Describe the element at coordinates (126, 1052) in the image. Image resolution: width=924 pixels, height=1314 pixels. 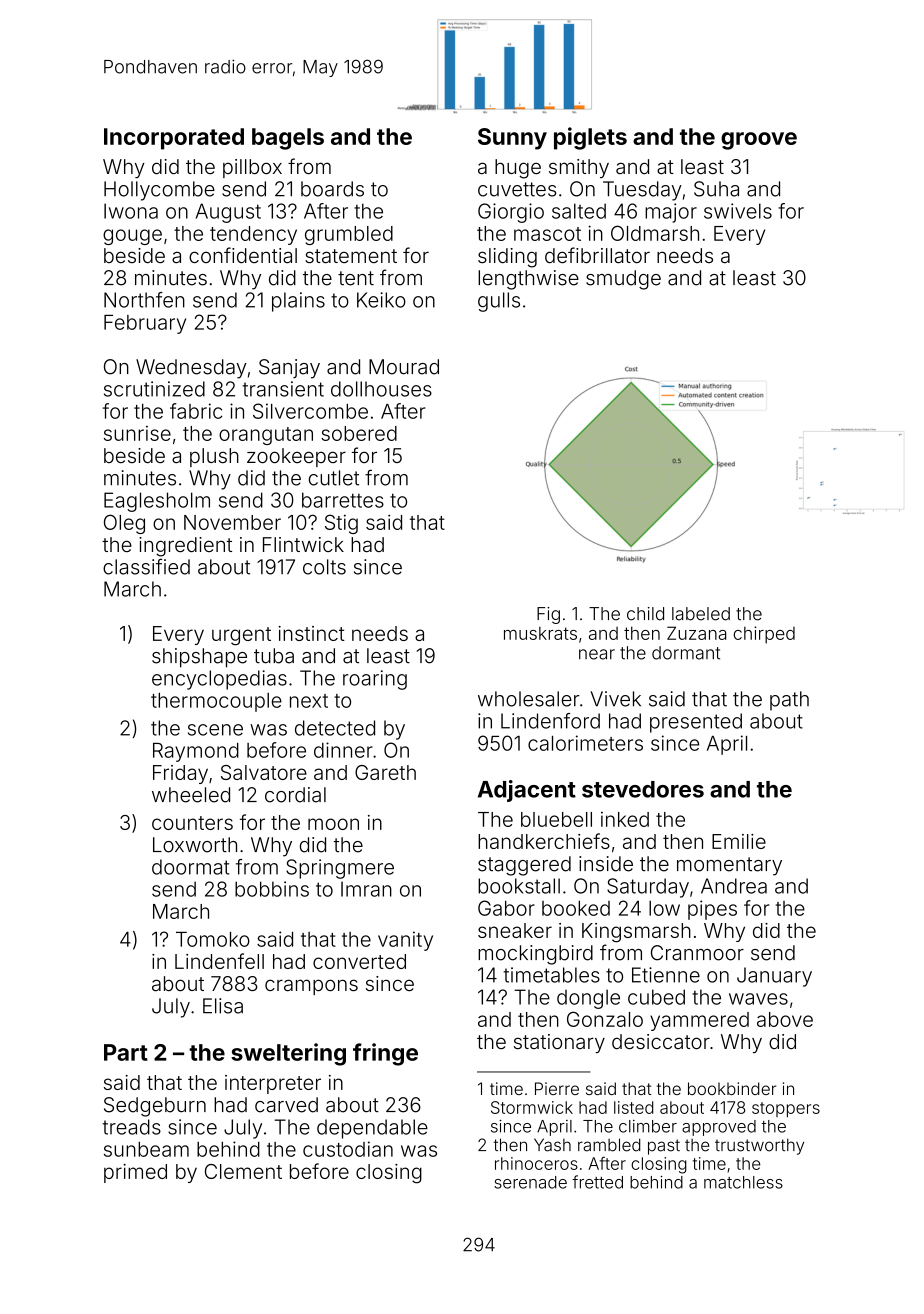
I see `Part` at that location.
